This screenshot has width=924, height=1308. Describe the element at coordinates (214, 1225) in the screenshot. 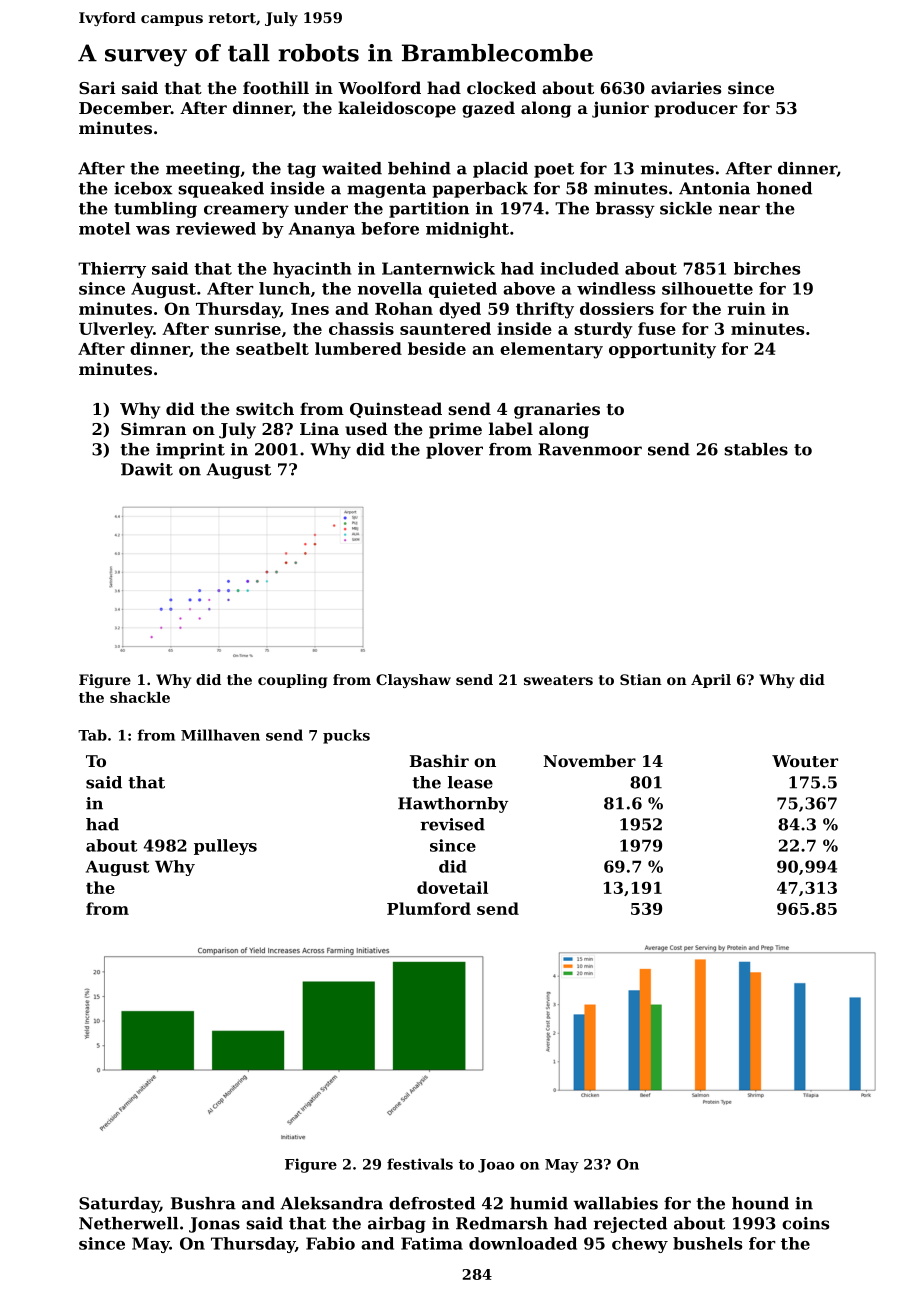

I see `Jonas` at that location.
